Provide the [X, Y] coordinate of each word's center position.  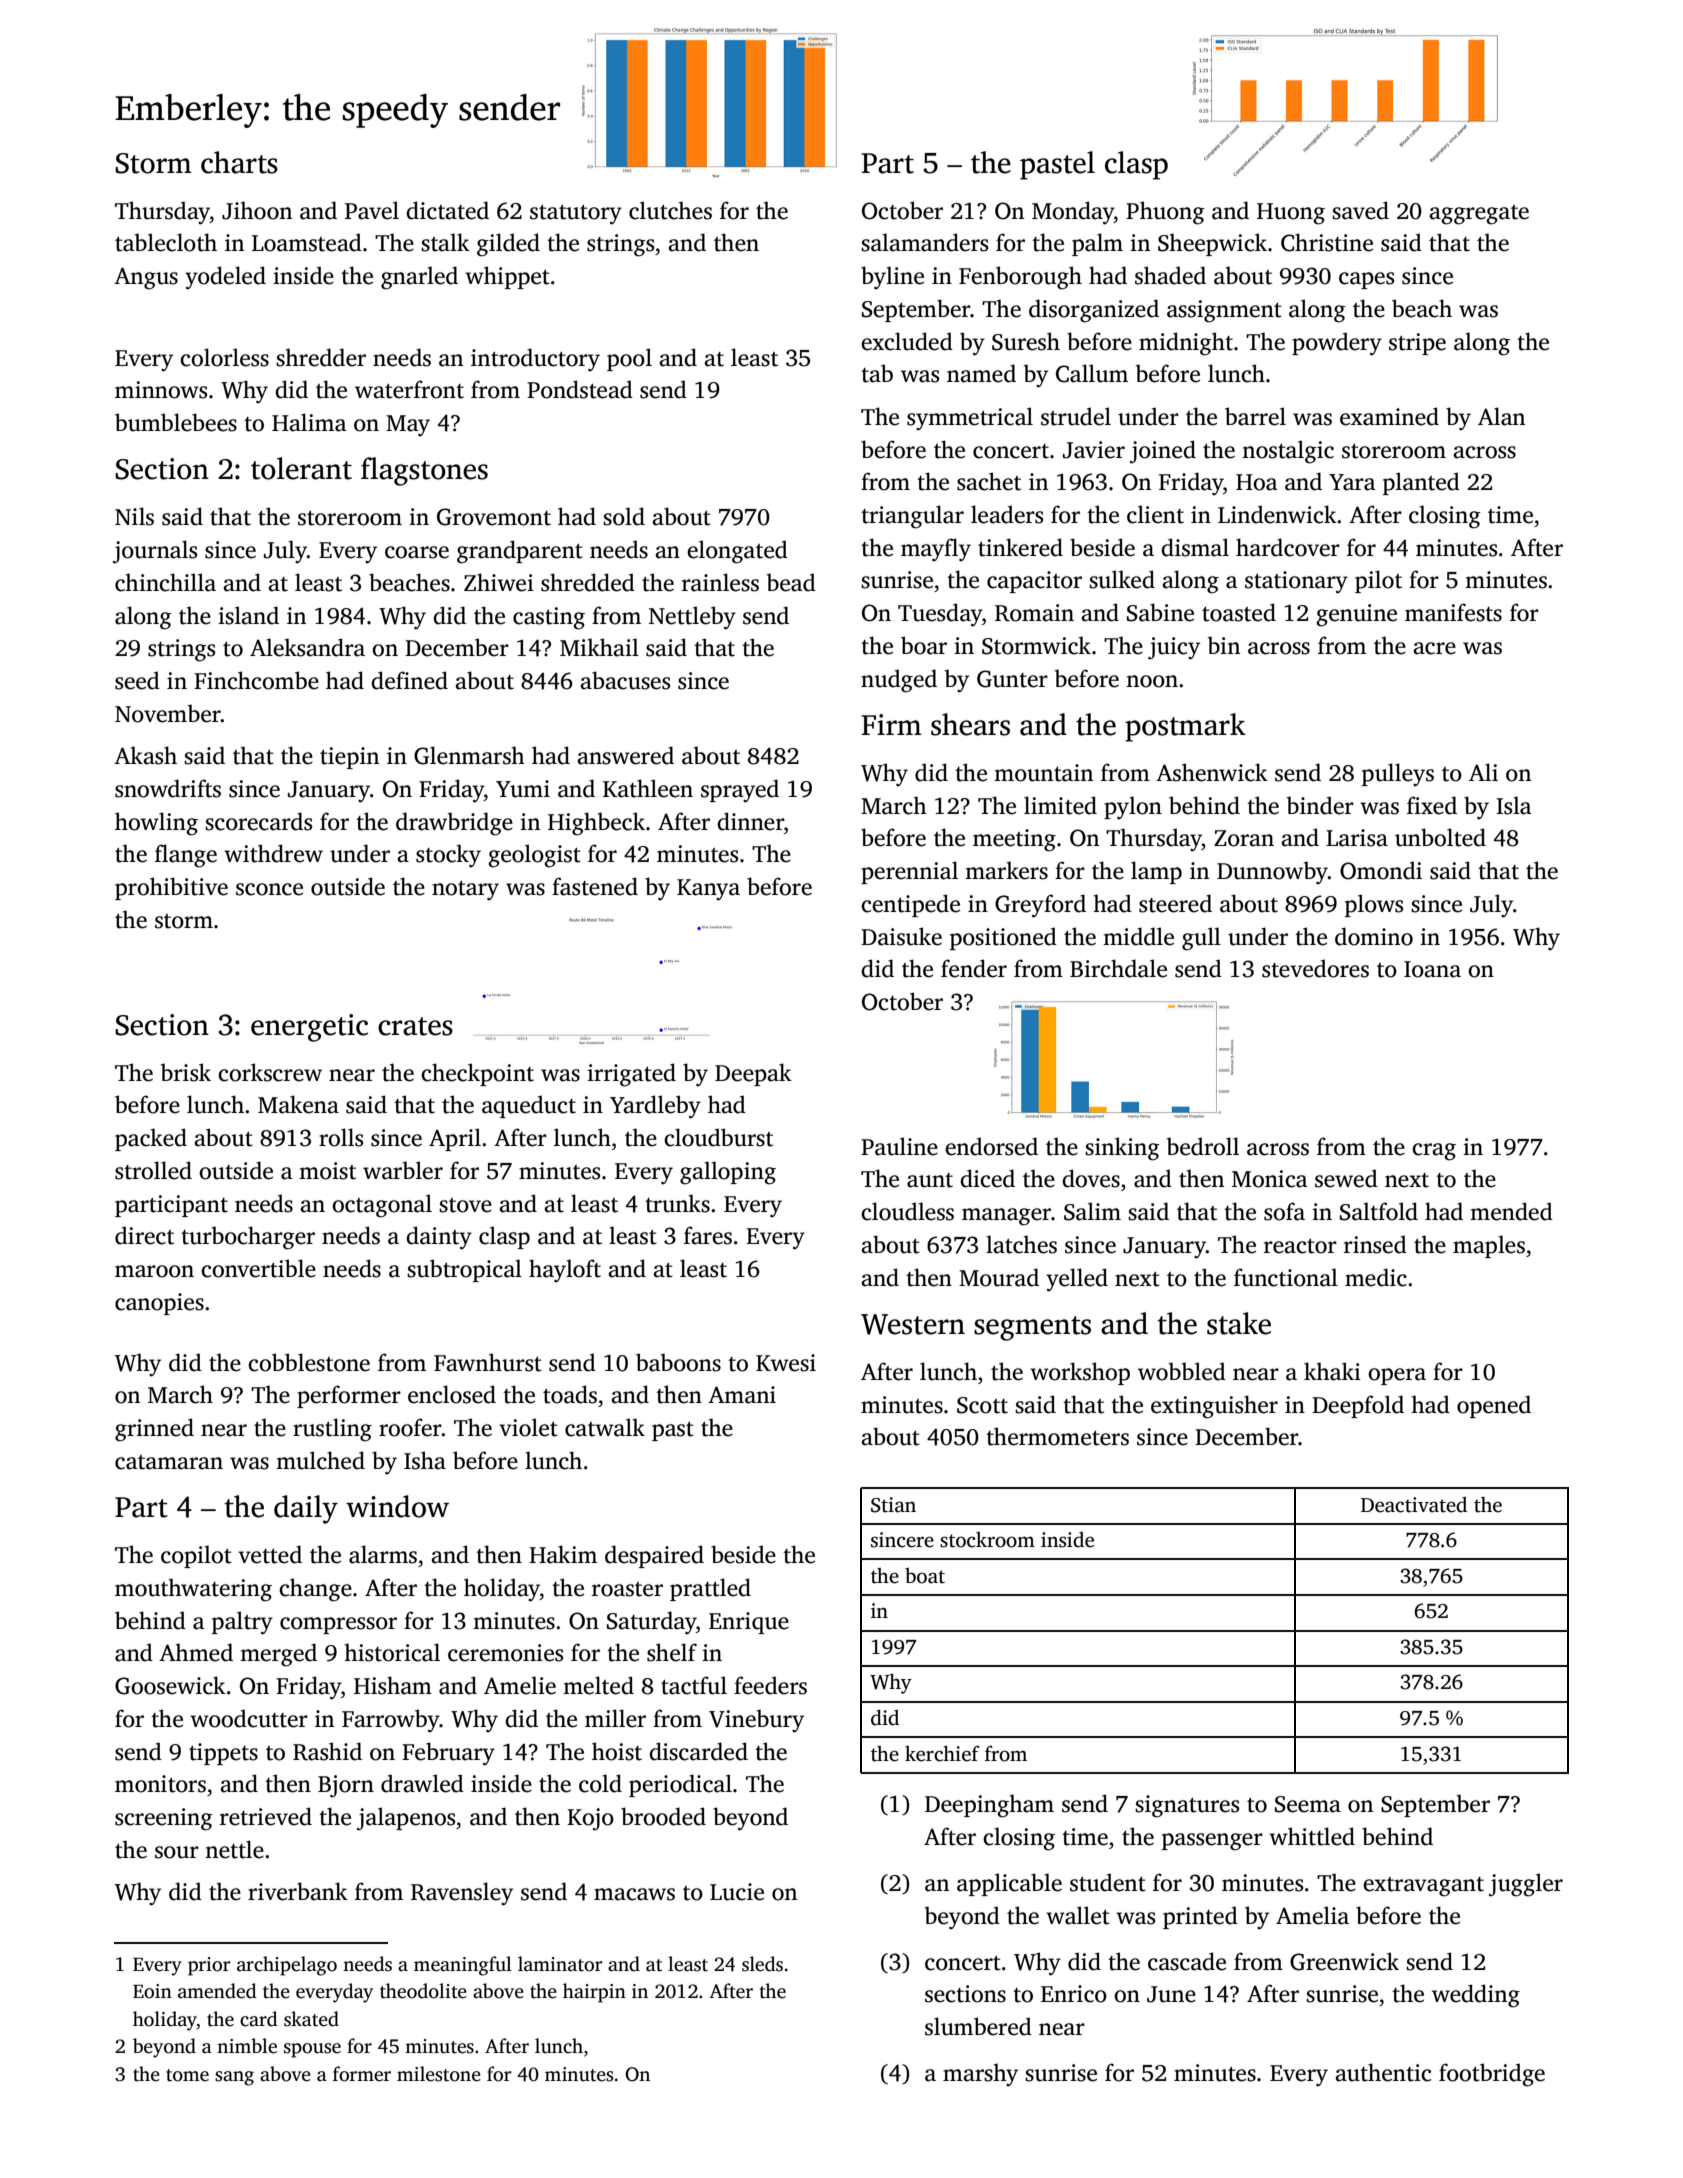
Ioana [1432, 969]
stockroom [987, 1540]
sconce [269, 889]
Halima [309, 422]
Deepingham [989, 1806]
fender [974, 968]
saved [1360, 210]
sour [177, 1852]
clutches [670, 210]
